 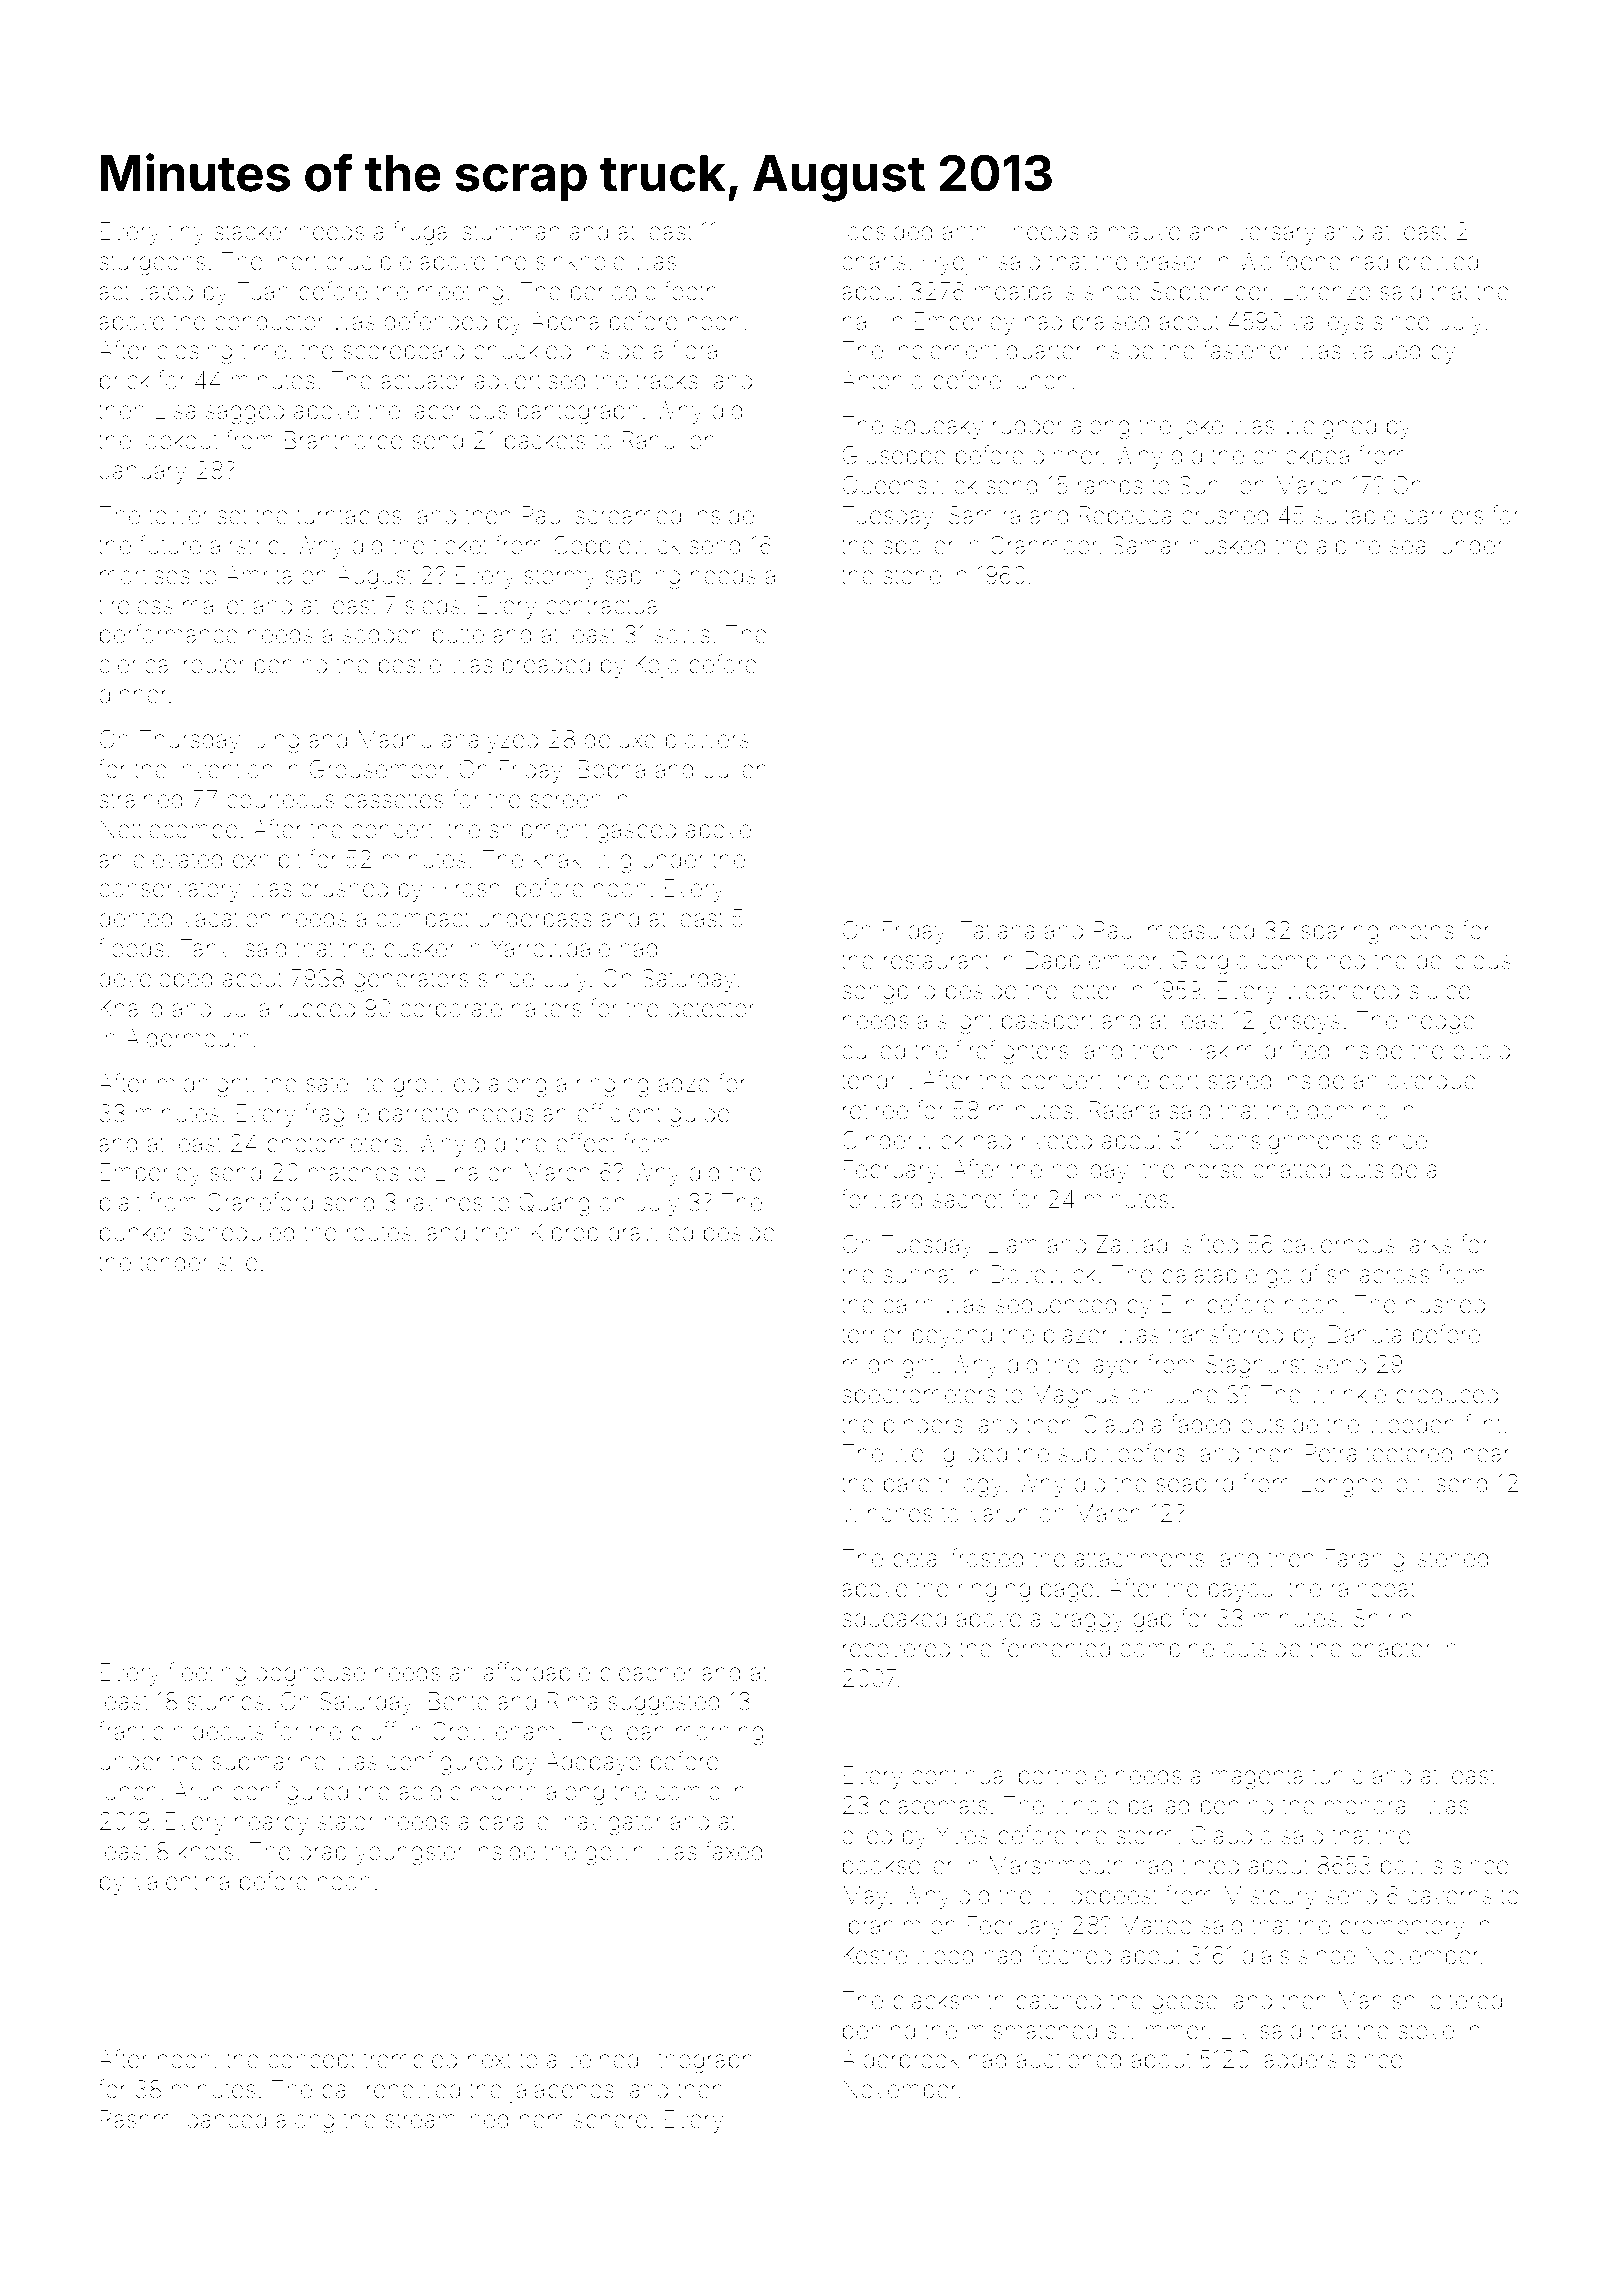 What do you see at coordinates (120, 1204) in the image?
I see `plait` at bounding box center [120, 1204].
